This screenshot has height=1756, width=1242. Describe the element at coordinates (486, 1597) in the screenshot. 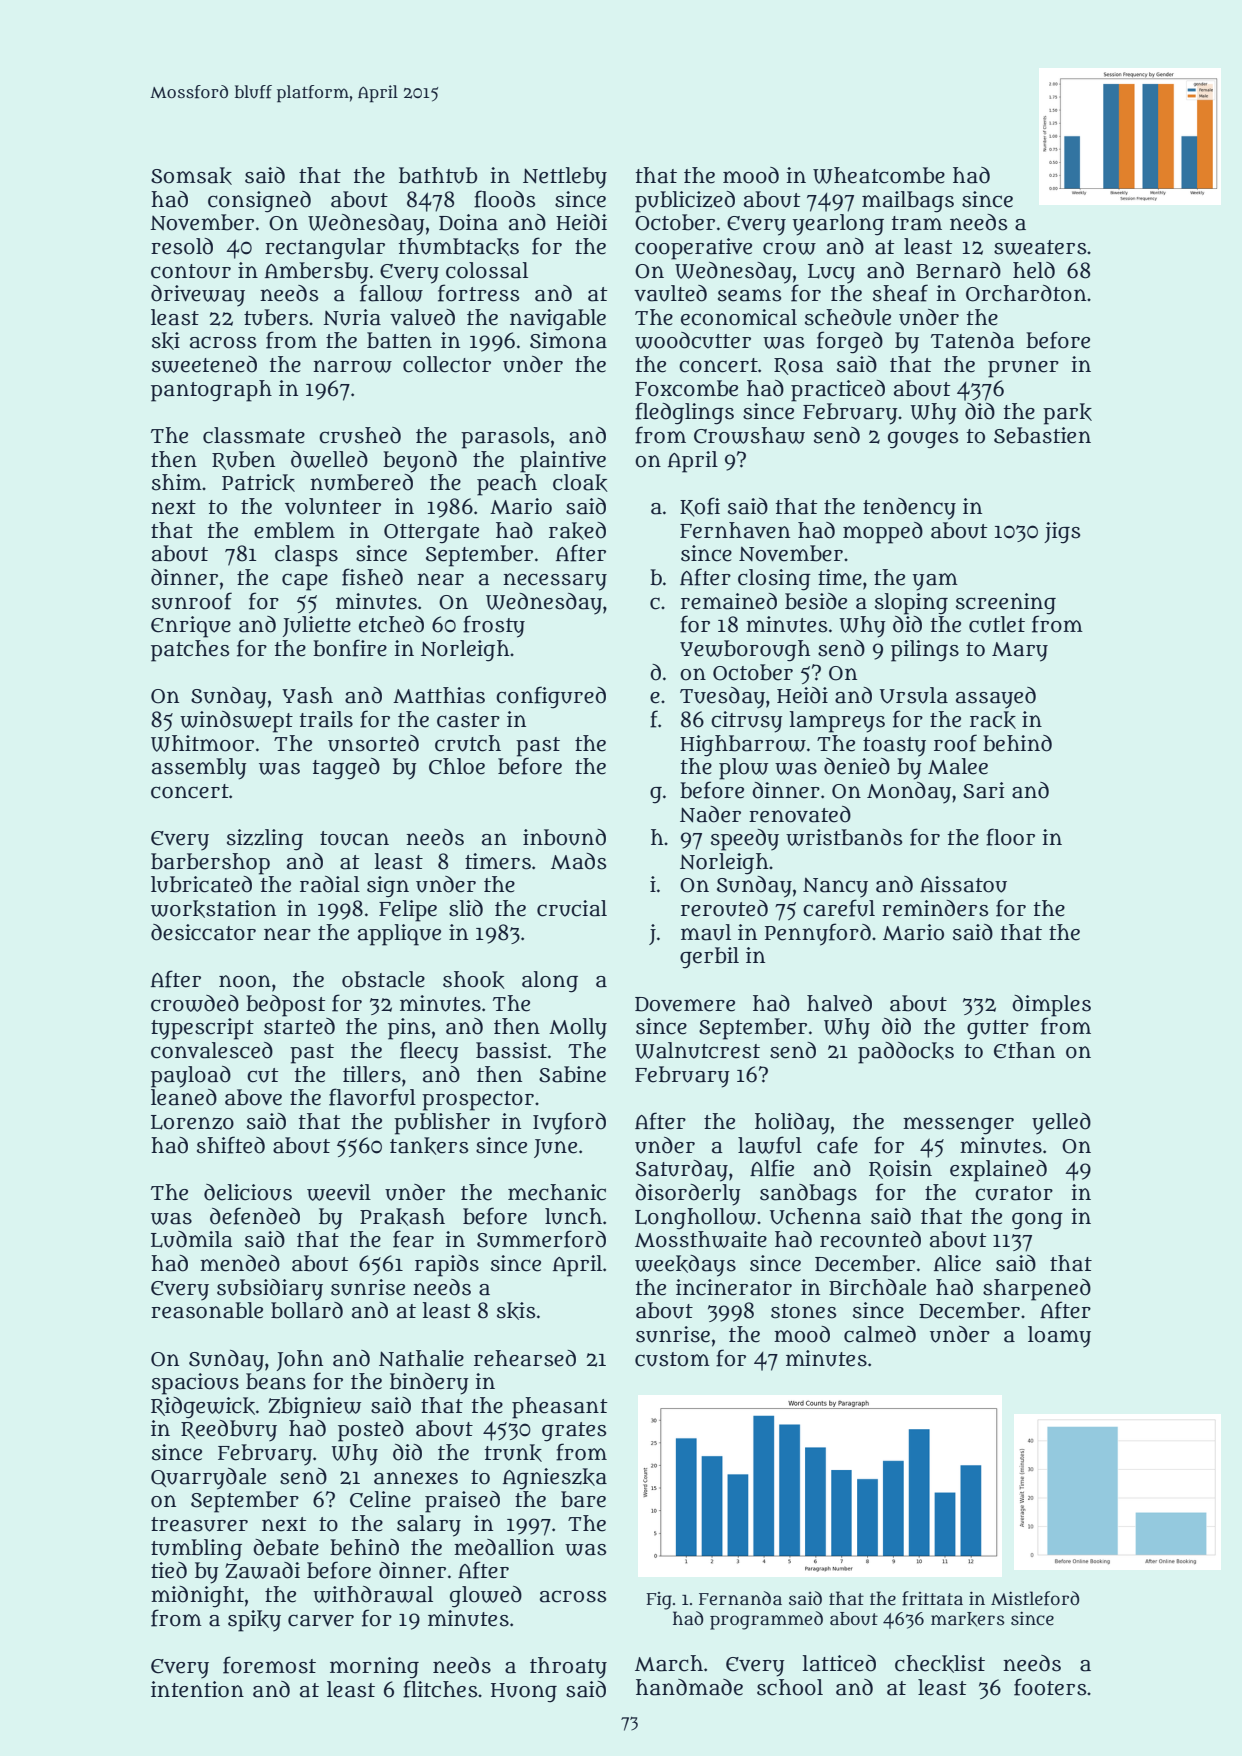

I see `glowed` at that location.
